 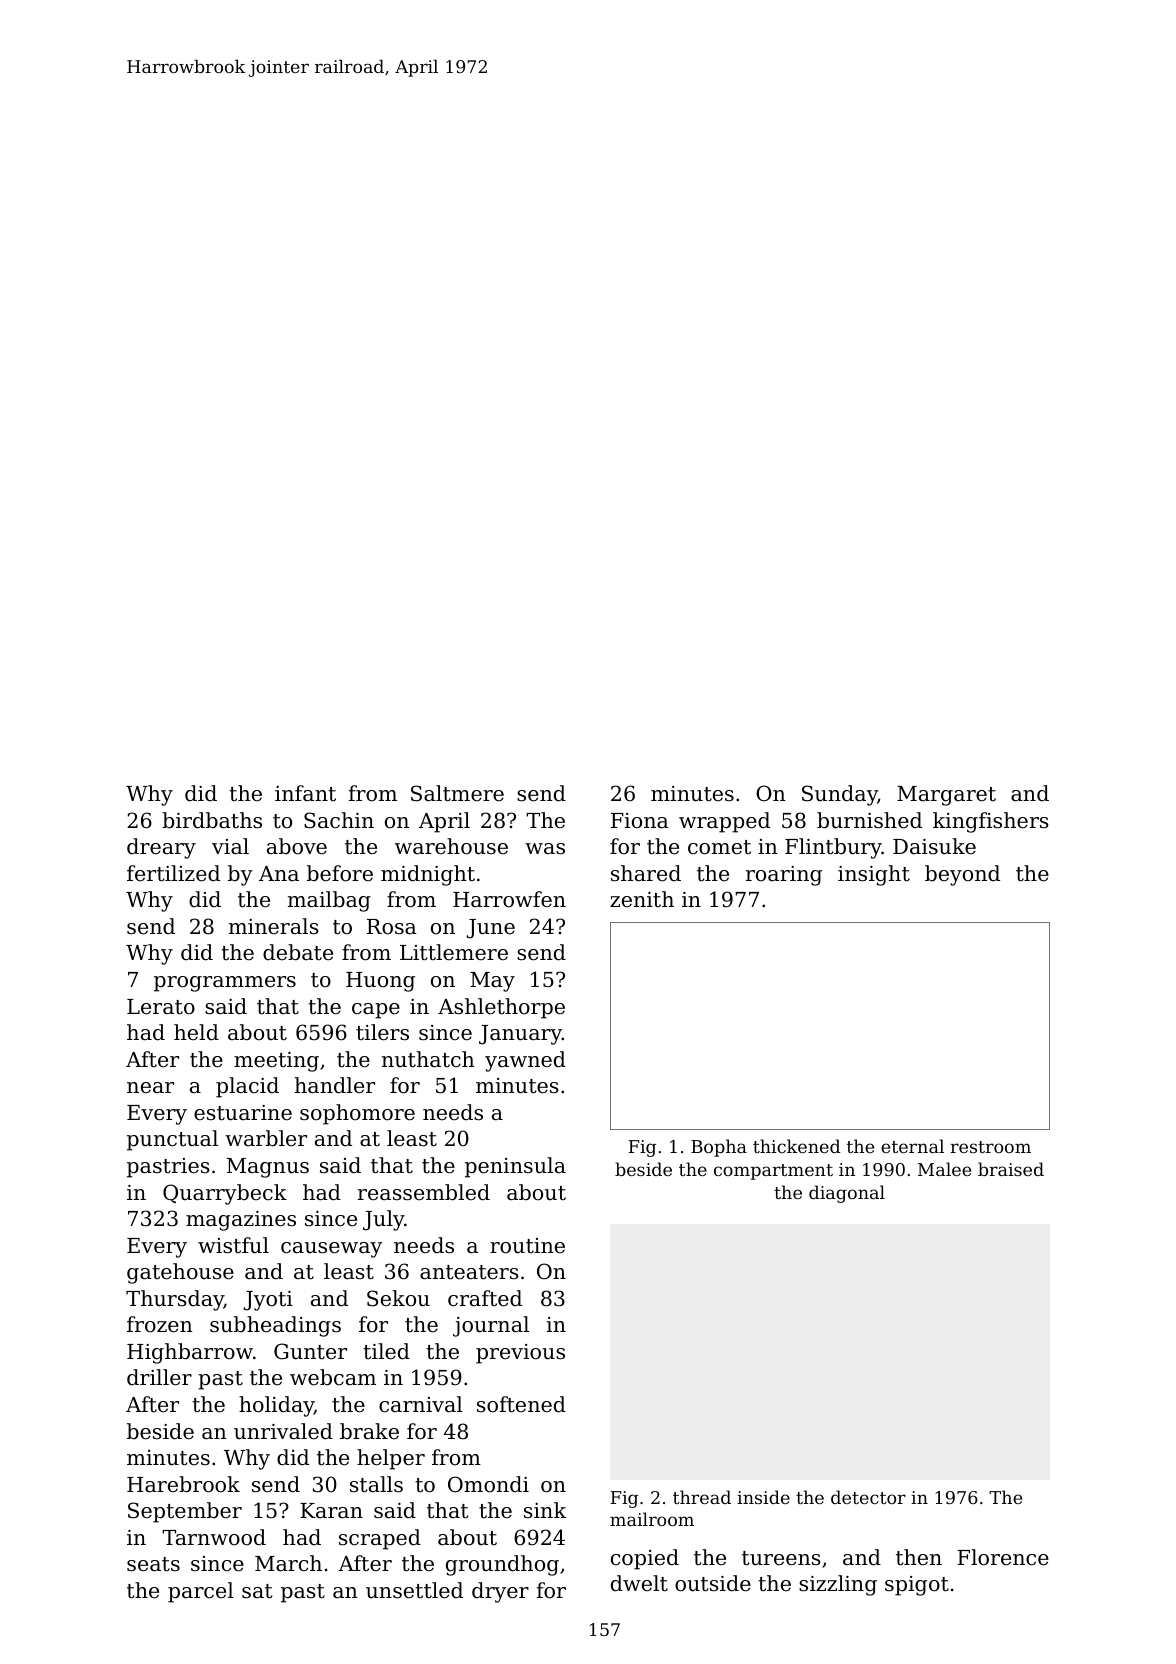 What do you see at coordinates (962, 875) in the document?
I see `beyond` at bounding box center [962, 875].
